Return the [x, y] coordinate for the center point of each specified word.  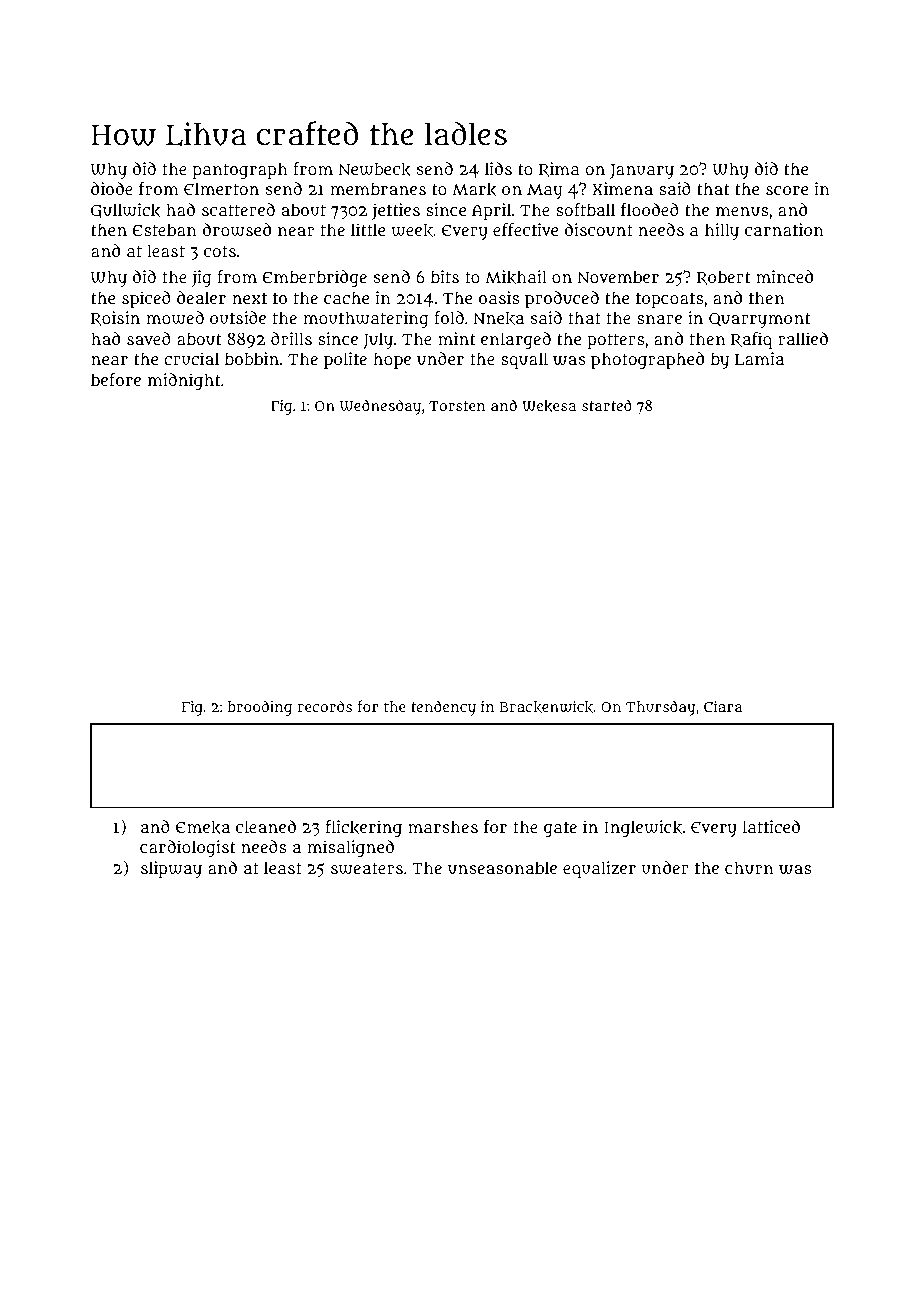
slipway [171, 869]
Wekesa [549, 406]
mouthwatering [366, 319]
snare [659, 319]
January [642, 171]
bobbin [252, 358]
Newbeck [374, 169]
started [607, 405]
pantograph [240, 170]
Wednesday [380, 407]
